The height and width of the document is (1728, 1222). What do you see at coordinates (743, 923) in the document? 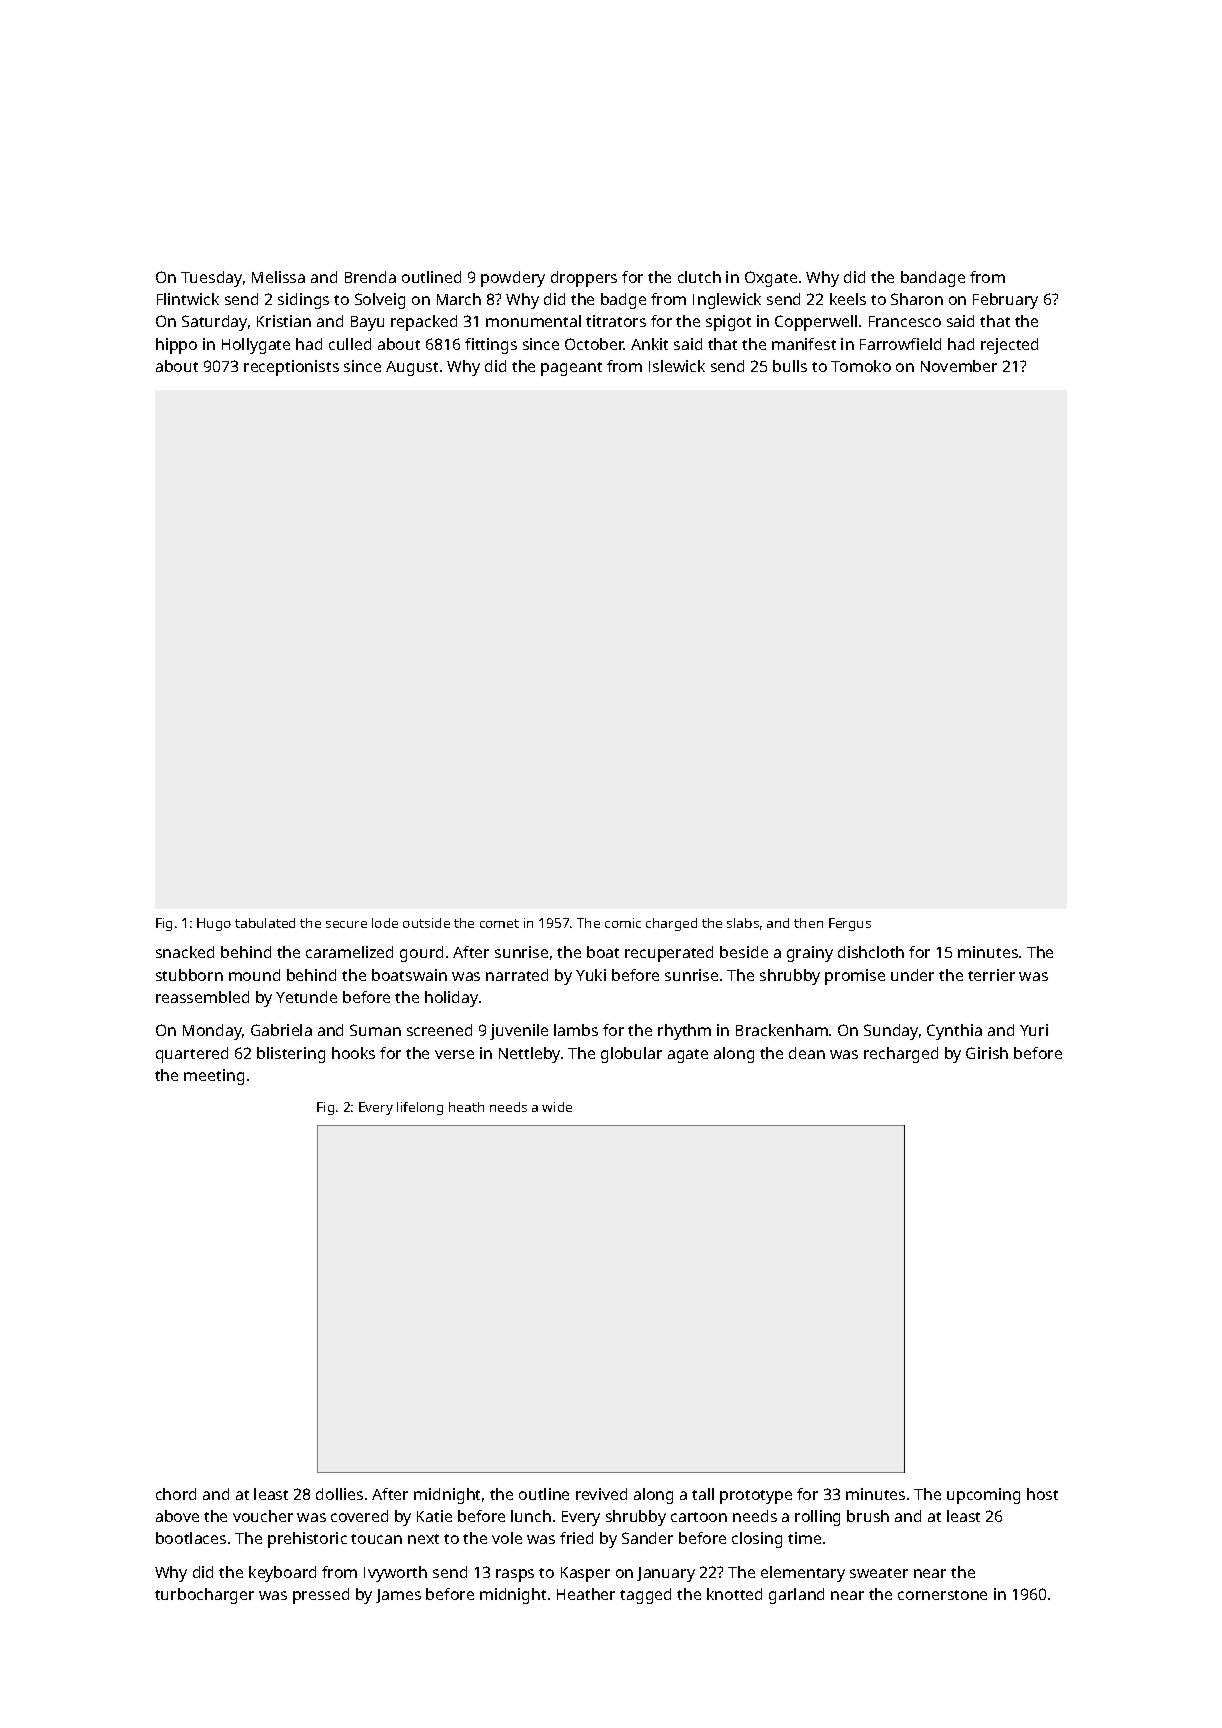
I see `slabs` at bounding box center [743, 923].
